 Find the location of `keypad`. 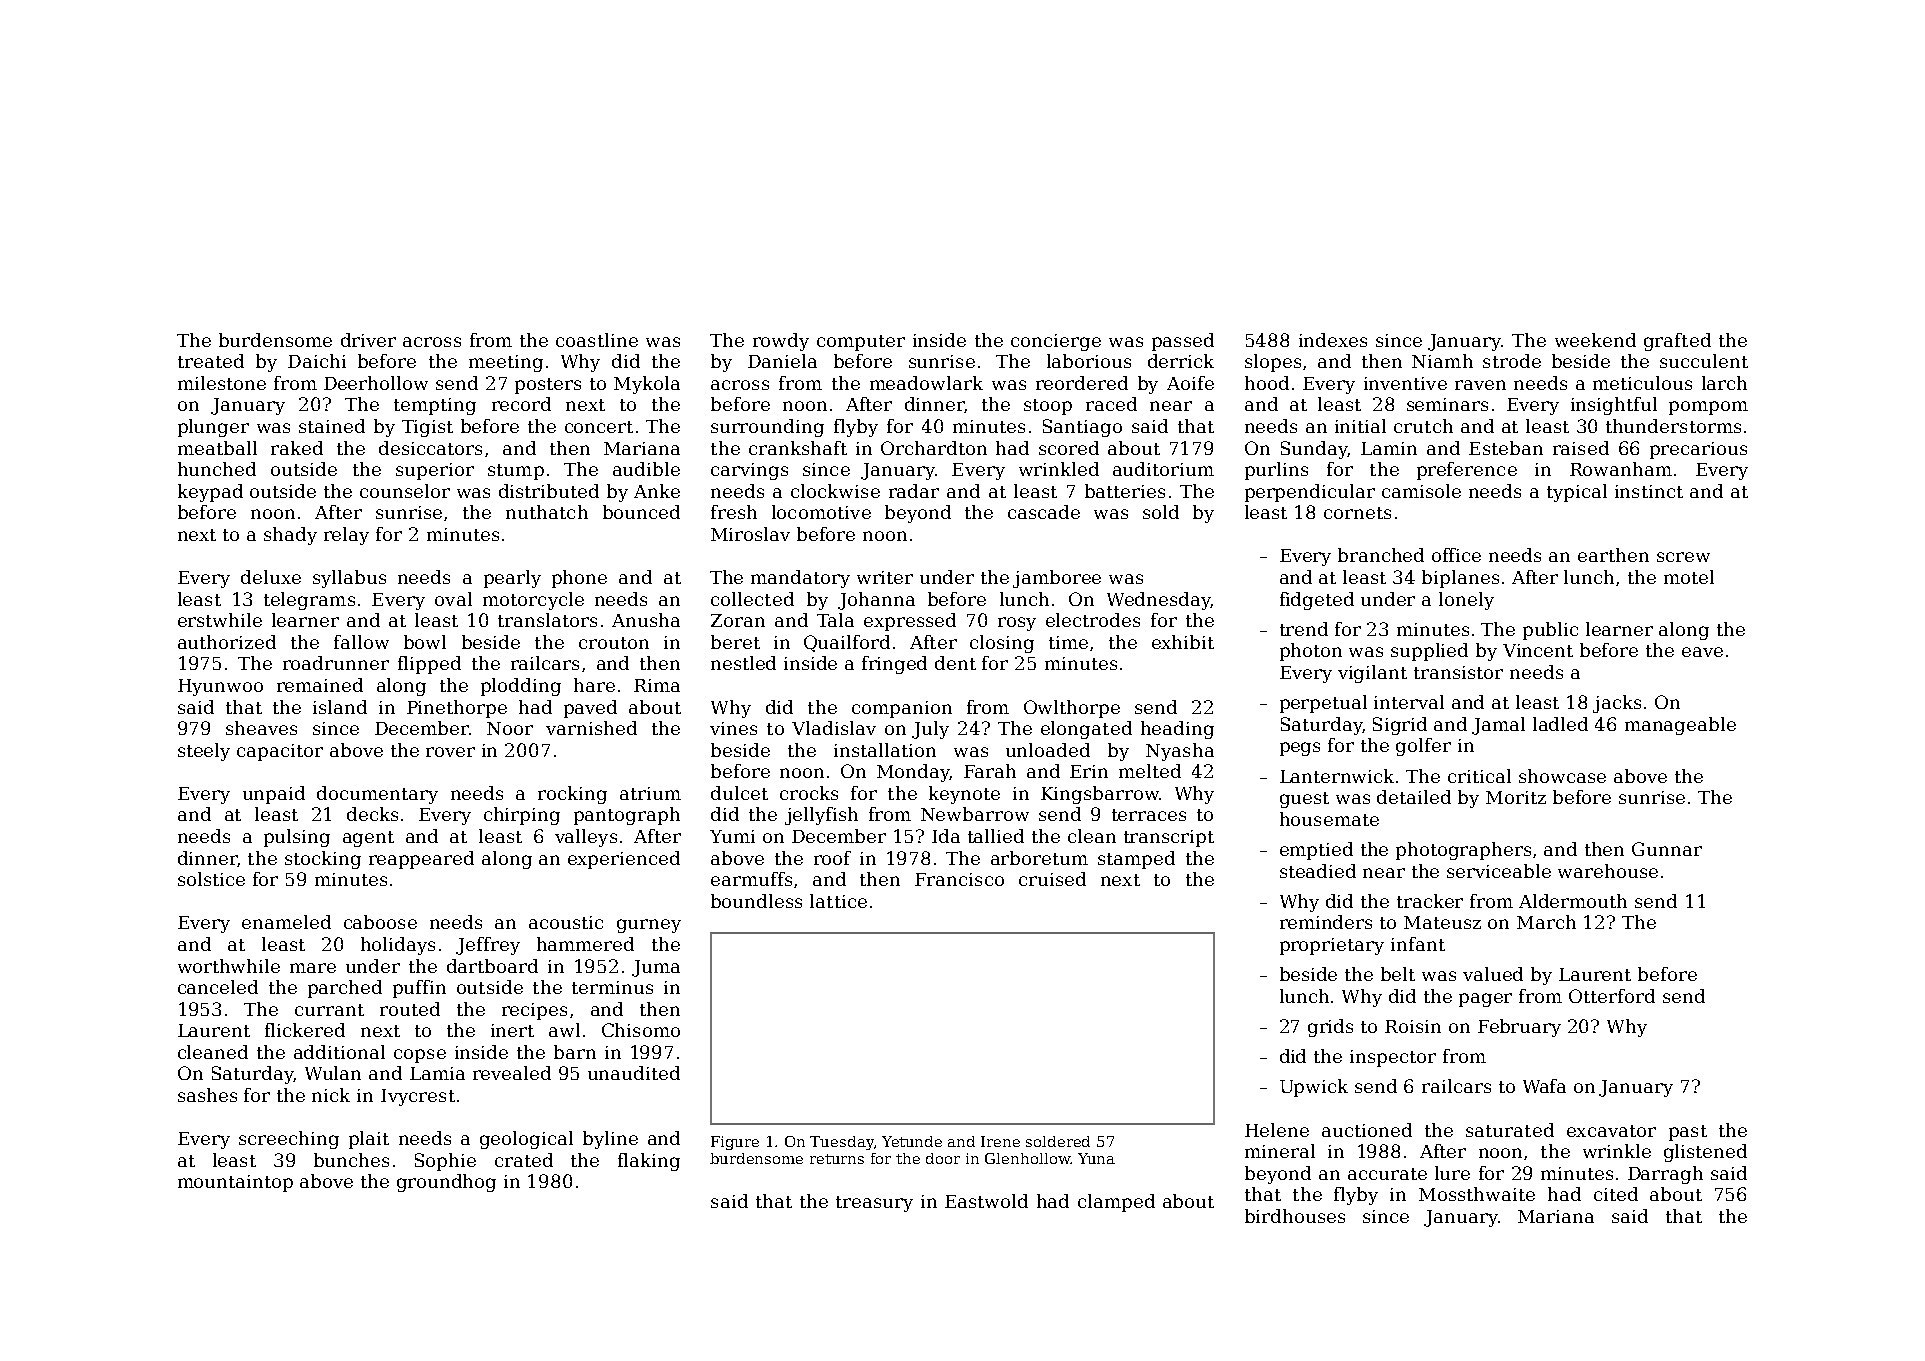

keypad is located at coordinates (210, 493).
